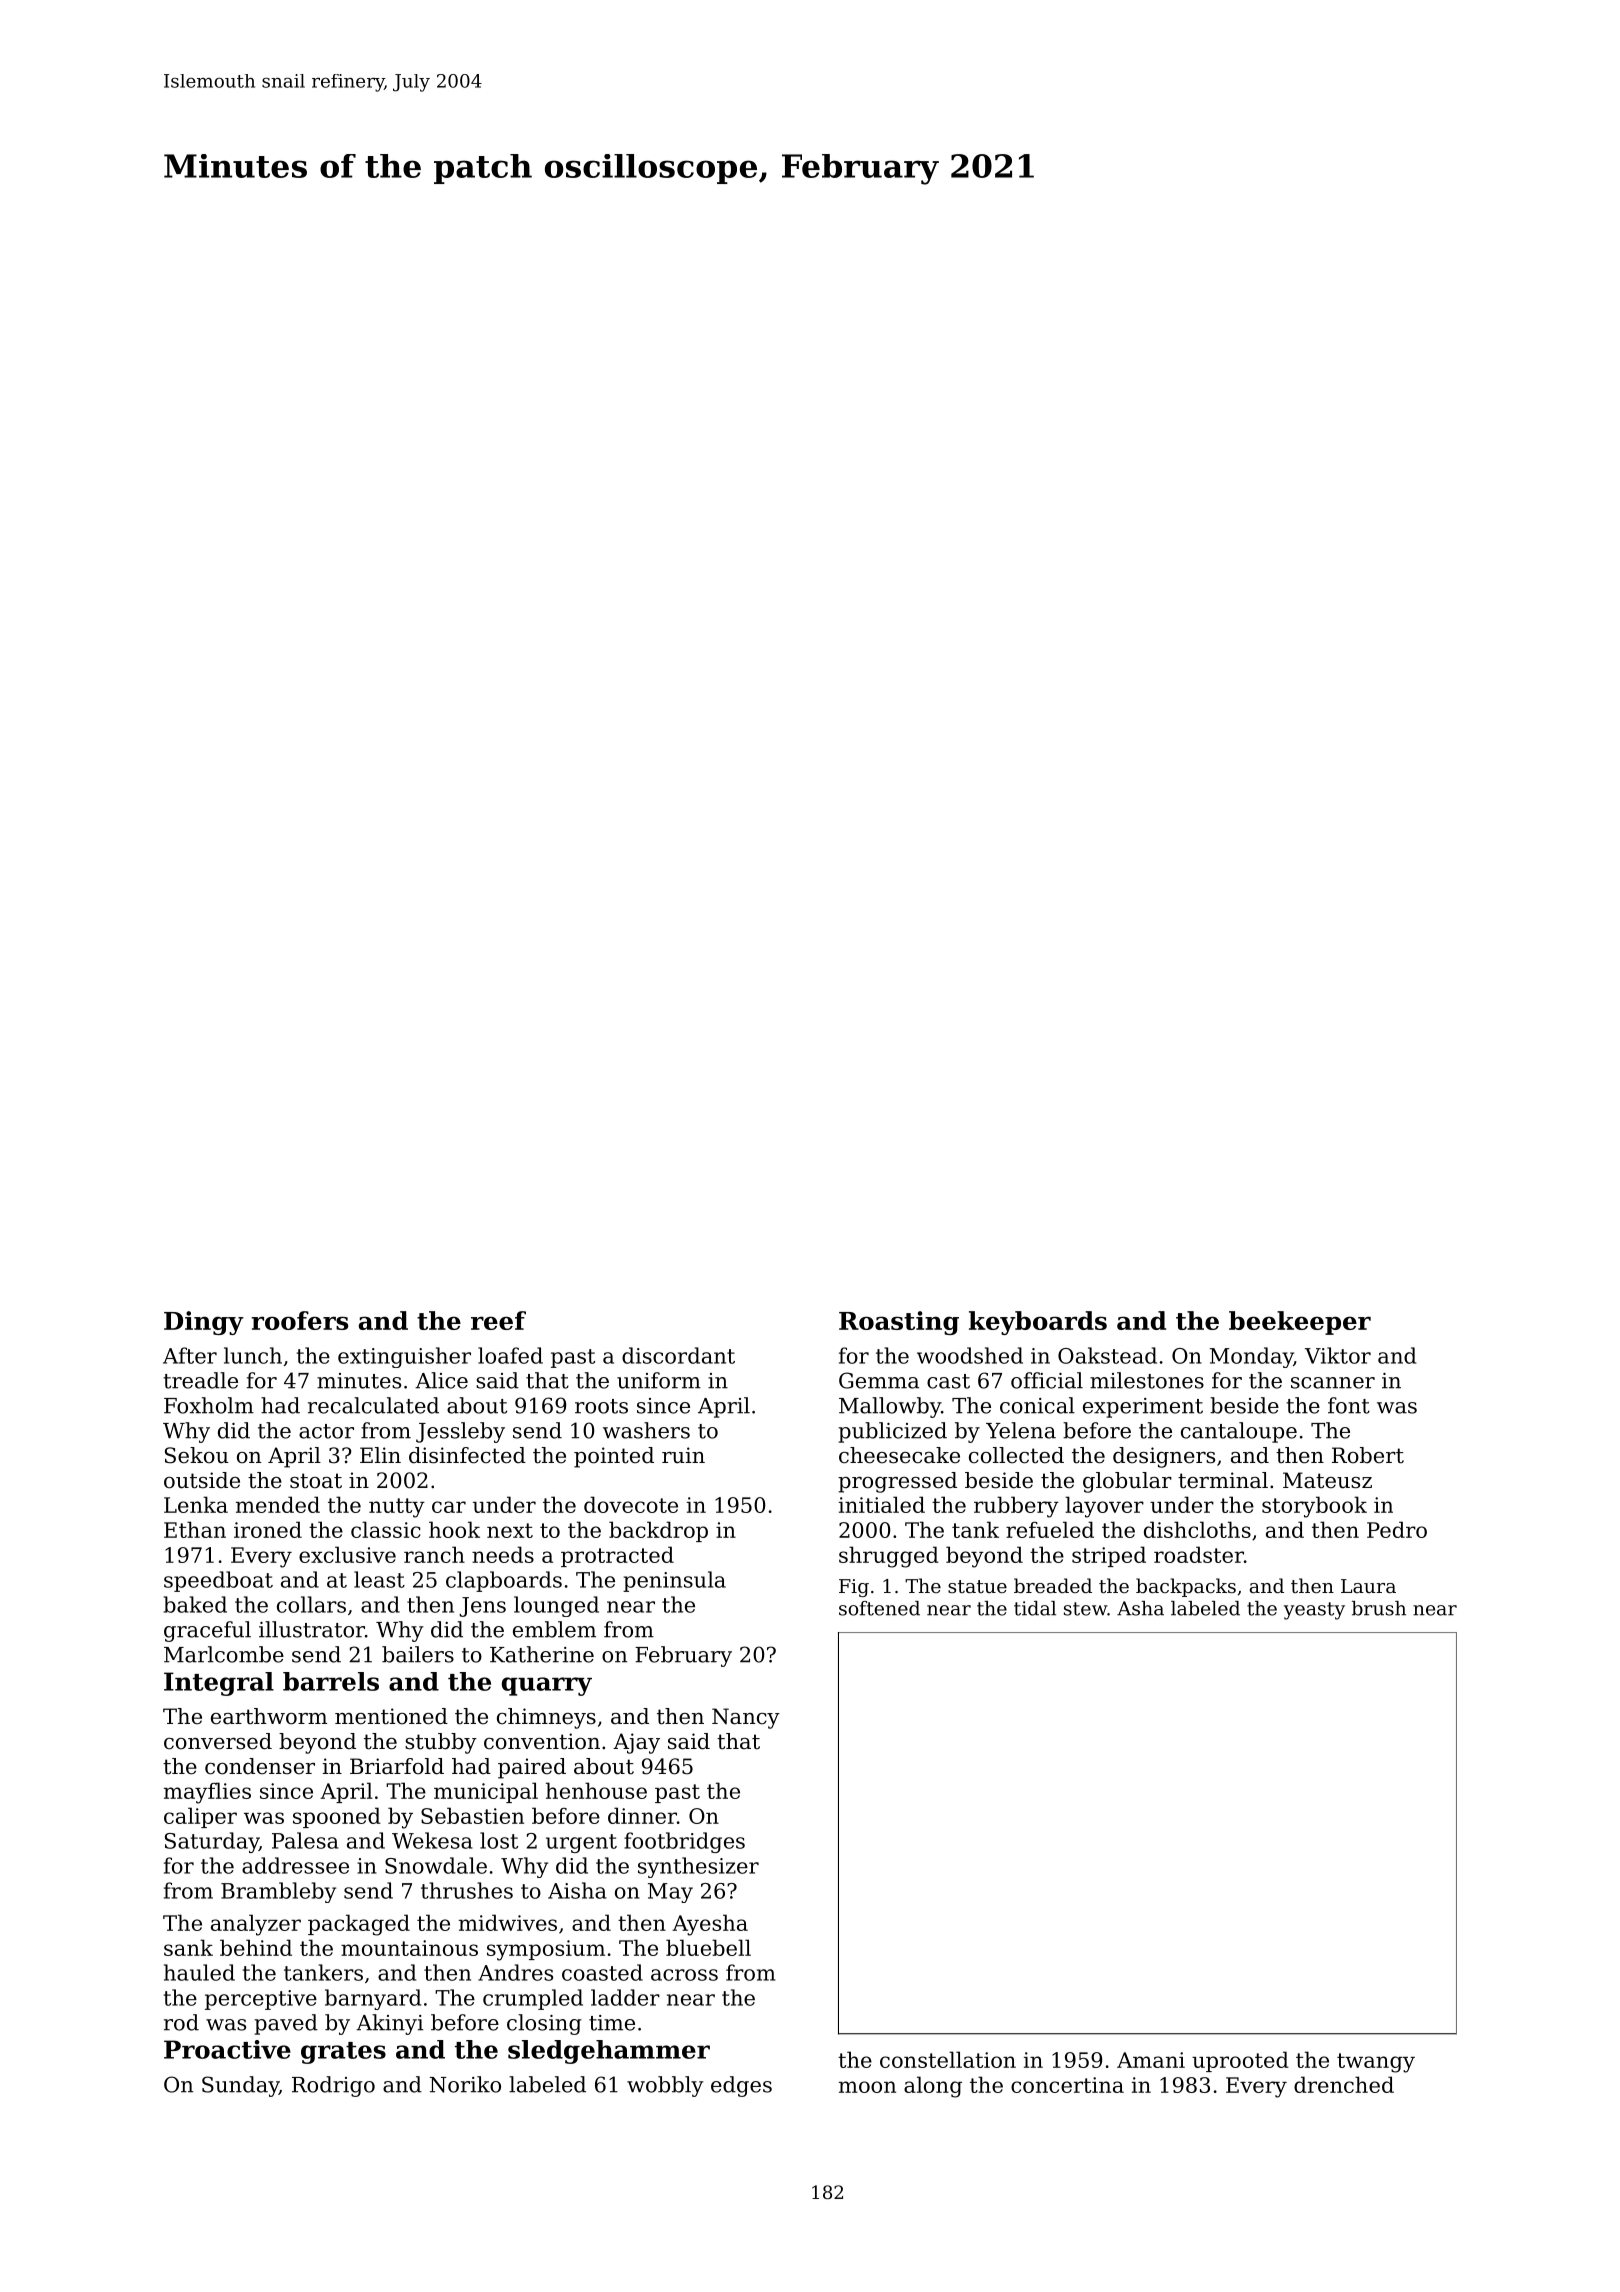 This screenshot has height=2292, width=1620. Describe the element at coordinates (879, 1608) in the screenshot. I see `softened` at that location.
